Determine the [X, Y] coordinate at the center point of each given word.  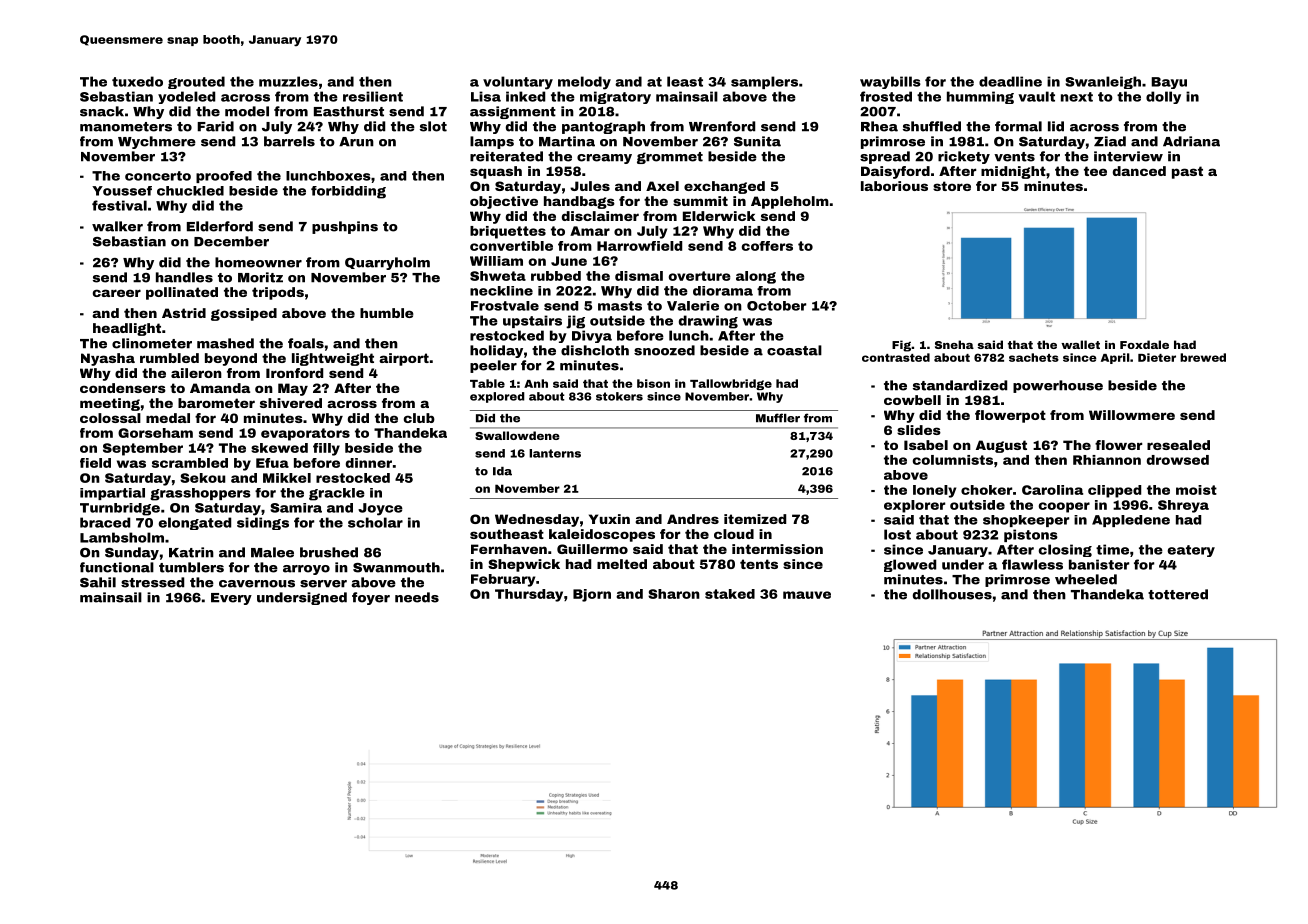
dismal [639, 276]
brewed [1203, 357]
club [419, 418]
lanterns [555, 453]
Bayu [1169, 83]
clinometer [152, 343]
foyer [371, 598]
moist [1196, 490]
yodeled [186, 97]
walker [117, 226]
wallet [1080, 344]
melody [584, 83]
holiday [496, 351]
